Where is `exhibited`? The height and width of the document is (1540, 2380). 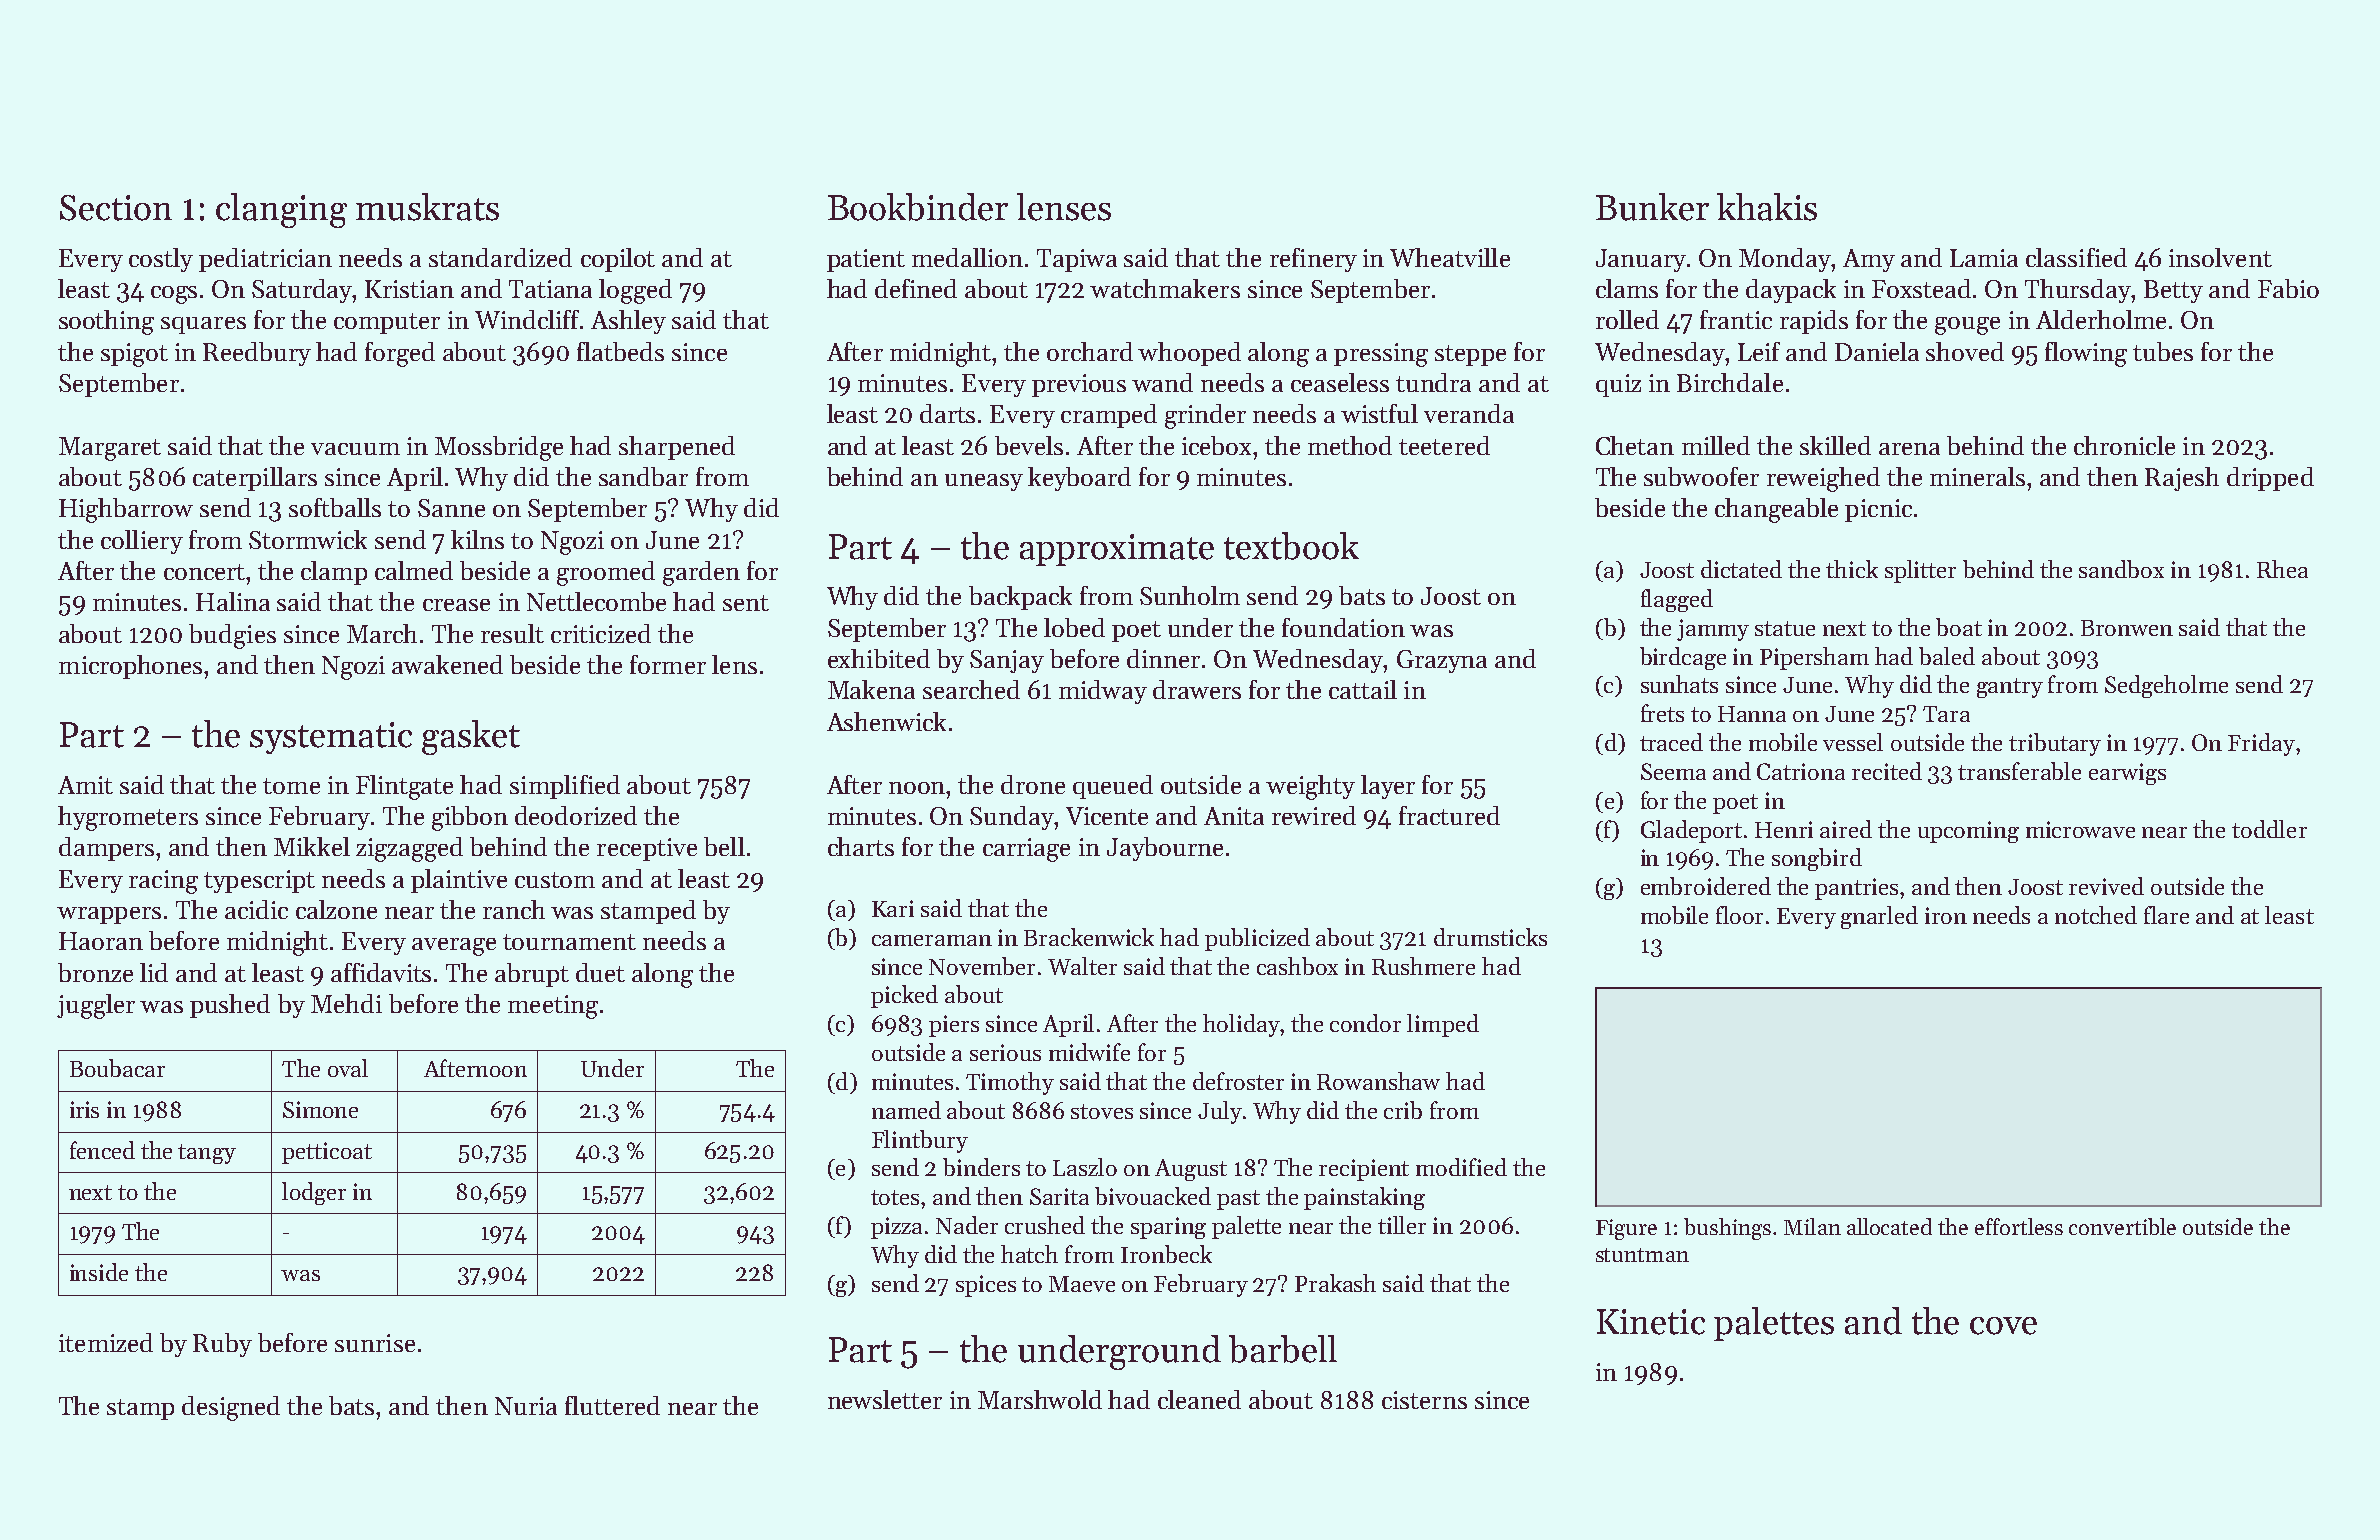 exhibited is located at coordinates (879, 658).
